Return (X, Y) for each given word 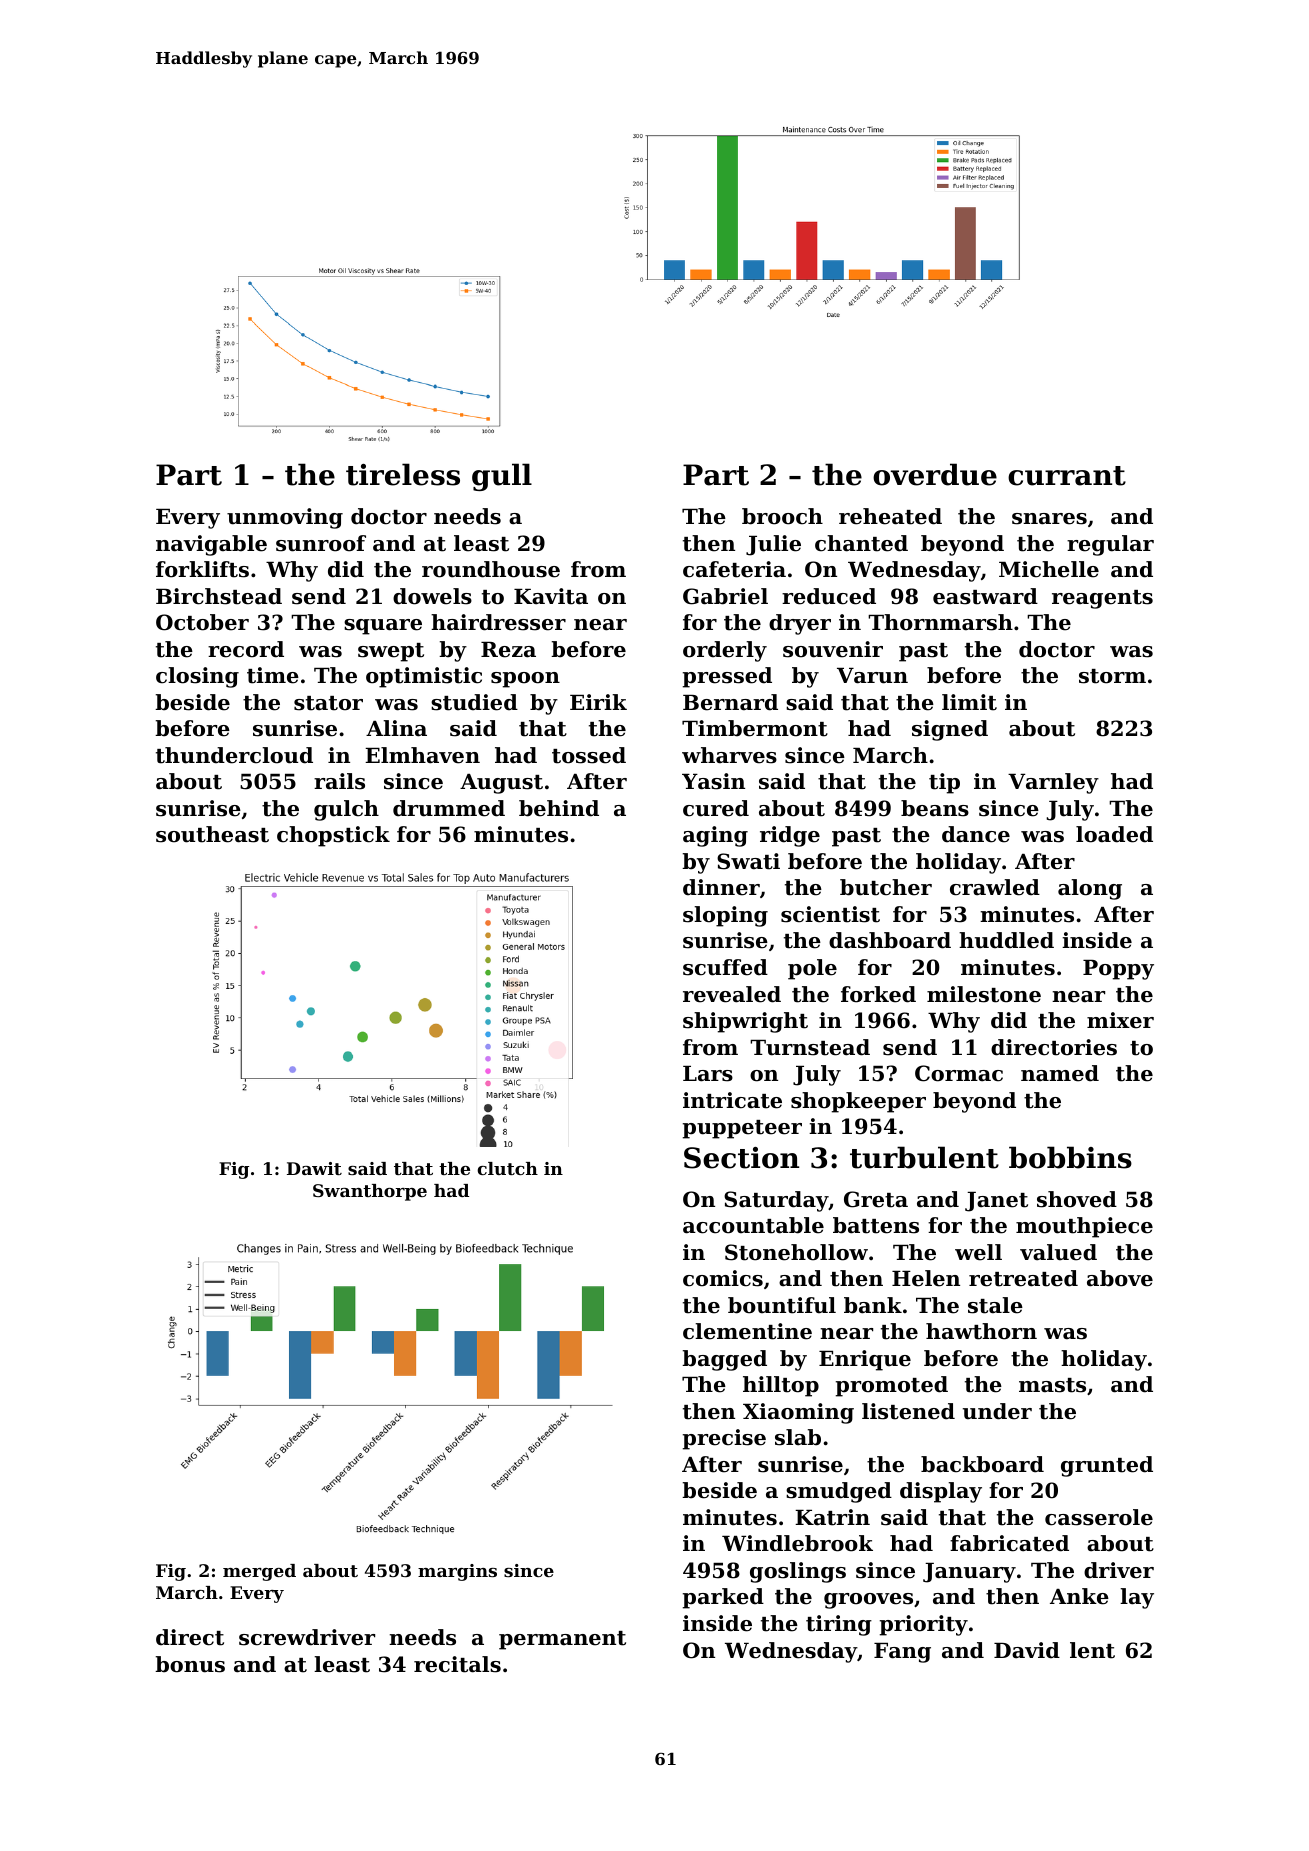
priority (924, 1625)
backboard (982, 1464)
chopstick (333, 836)
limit (969, 702)
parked (723, 1598)
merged (259, 1572)
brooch (782, 516)
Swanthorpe (370, 1192)
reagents (1102, 599)
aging (715, 836)
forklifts (202, 569)
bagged (724, 1360)
